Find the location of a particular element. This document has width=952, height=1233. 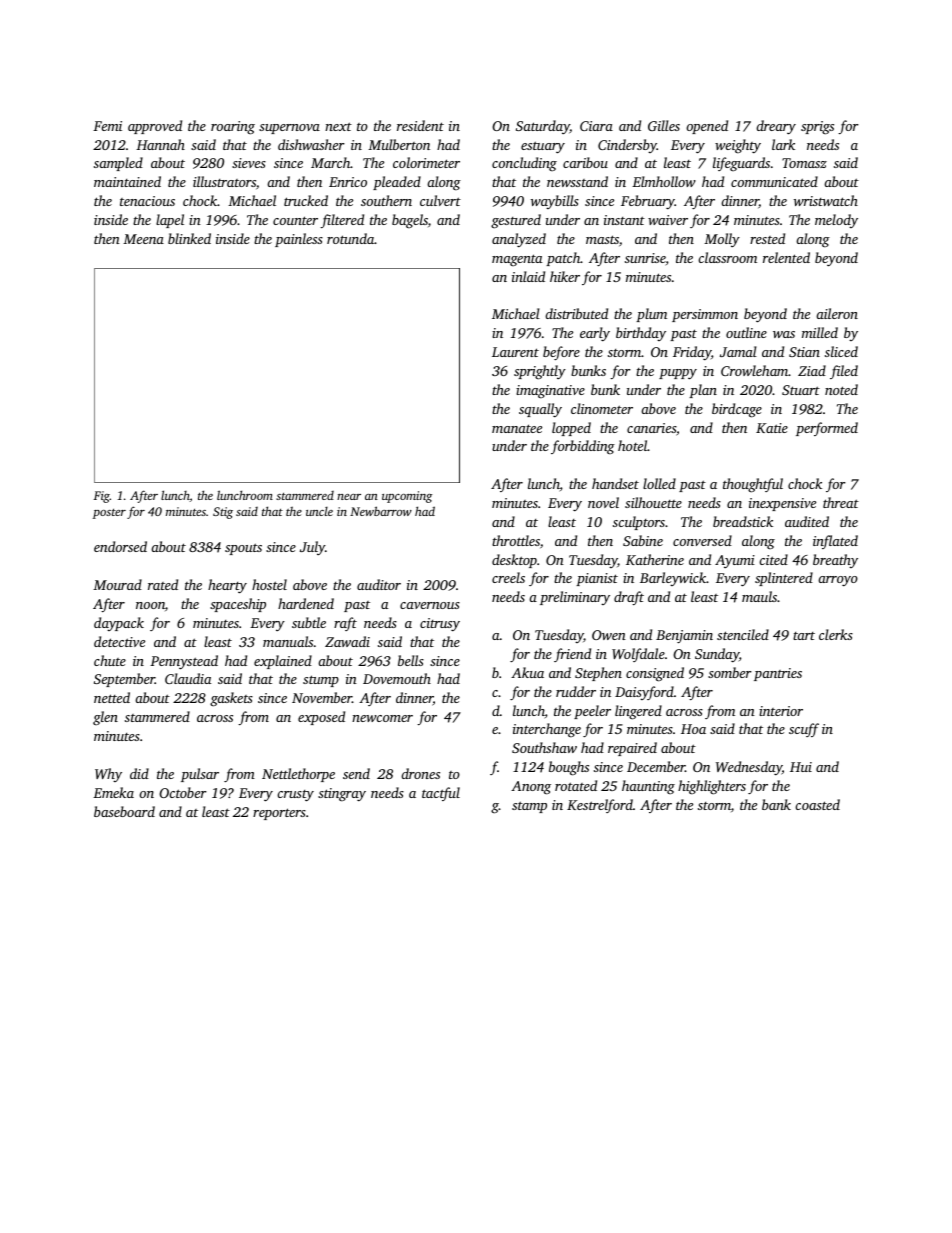

classroom is located at coordinates (727, 257).
